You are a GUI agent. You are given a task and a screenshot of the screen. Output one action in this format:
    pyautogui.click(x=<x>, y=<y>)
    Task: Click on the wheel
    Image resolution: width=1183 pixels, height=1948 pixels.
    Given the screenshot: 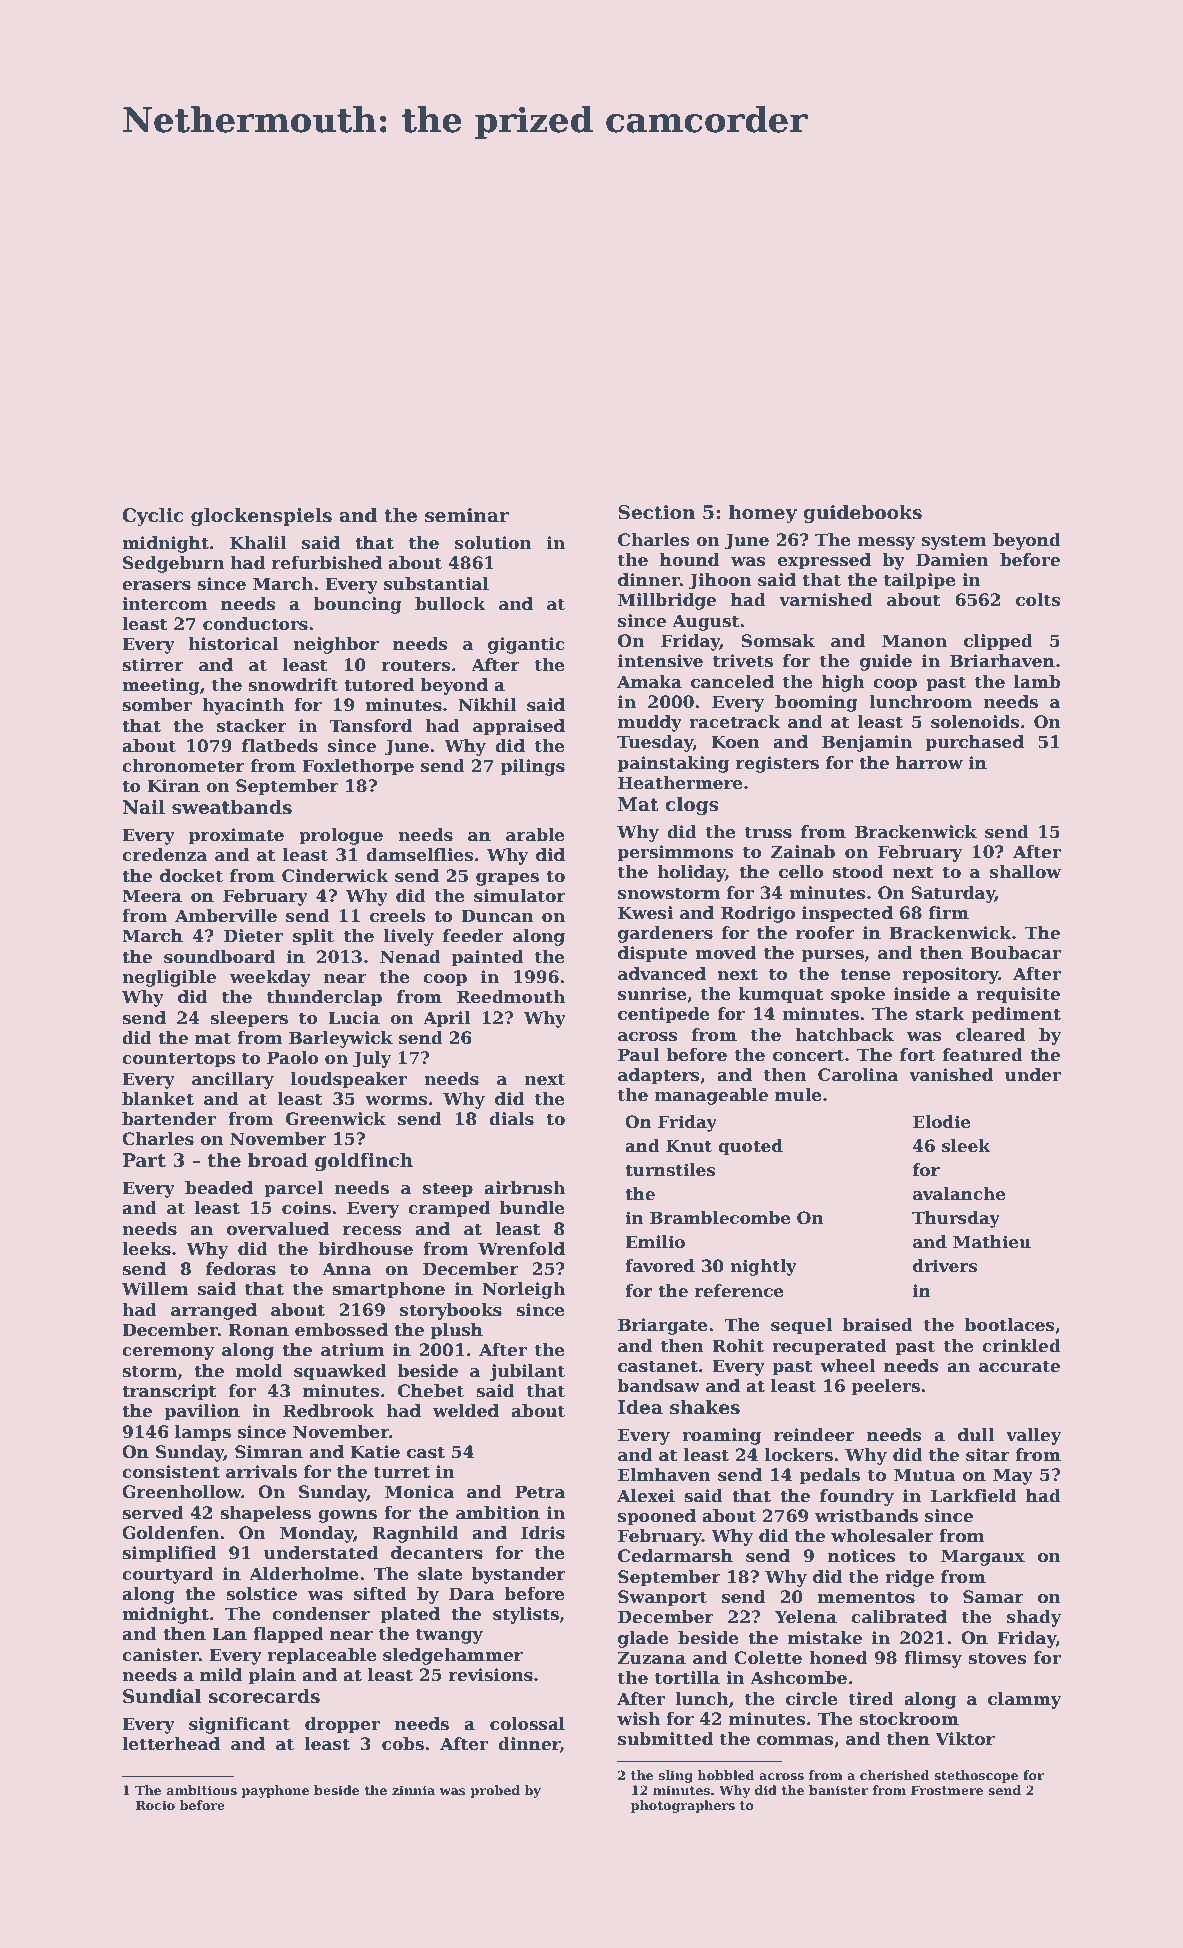 What is the action you would take?
    pyautogui.click(x=847, y=1366)
